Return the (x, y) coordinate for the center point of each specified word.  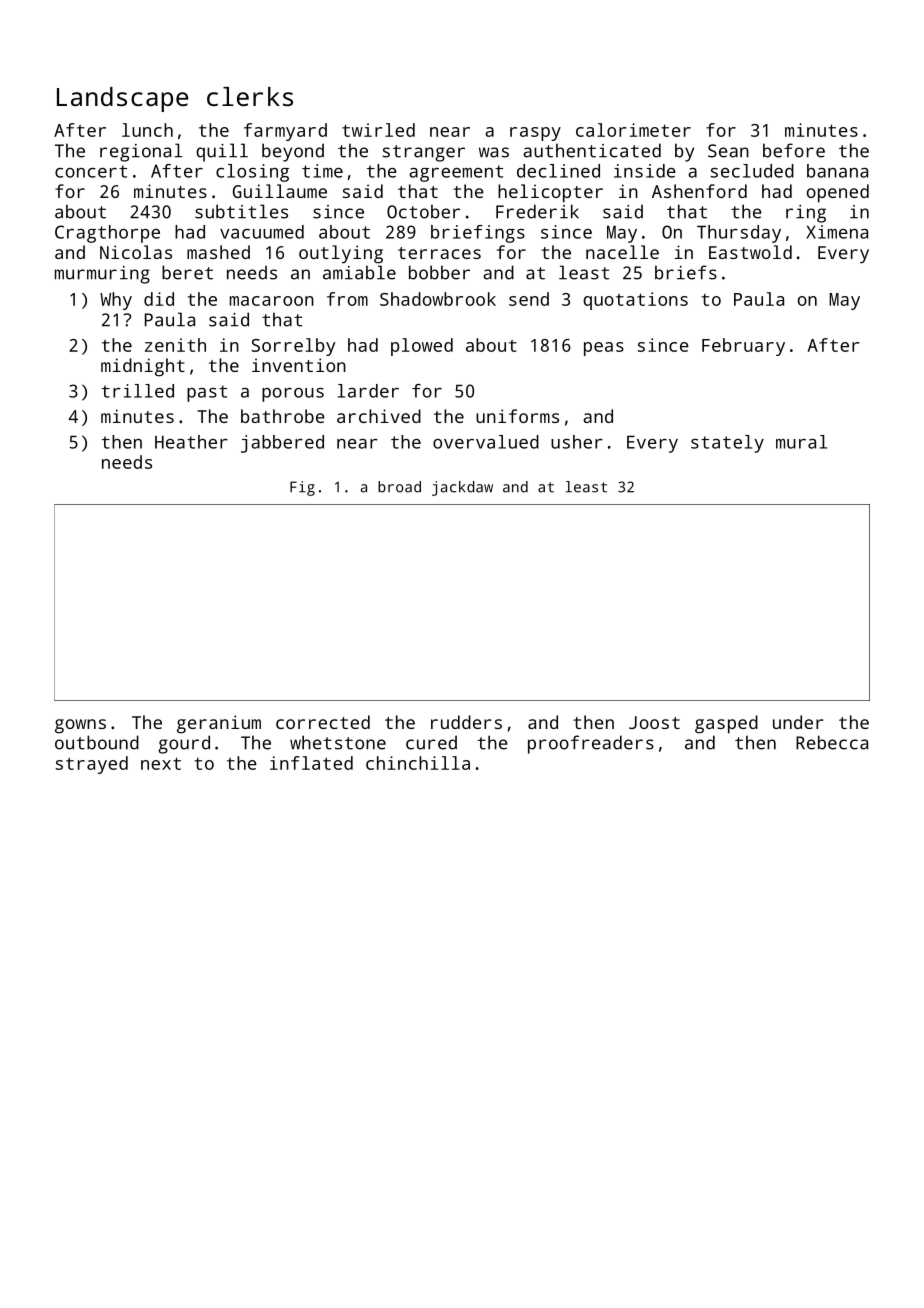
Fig (302, 488)
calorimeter (633, 130)
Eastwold (750, 252)
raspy (535, 134)
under (798, 722)
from (347, 299)
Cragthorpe (107, 234)
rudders (466, 722)
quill (222, 152)
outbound (97, 742)
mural (801, 442)
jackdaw (462, 488)
